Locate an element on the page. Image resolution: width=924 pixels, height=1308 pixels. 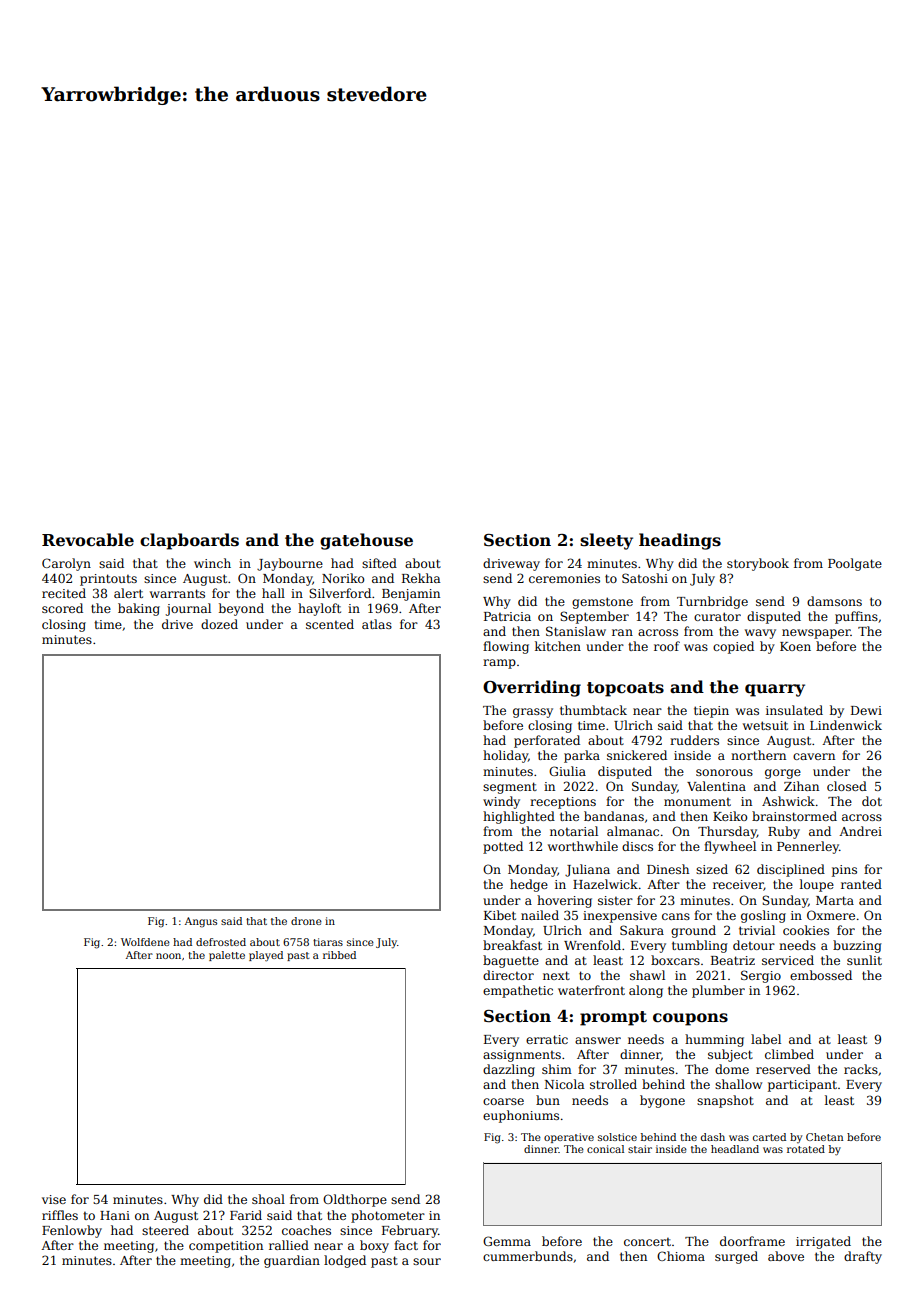
concert is located at coordinates (647, 1242).
